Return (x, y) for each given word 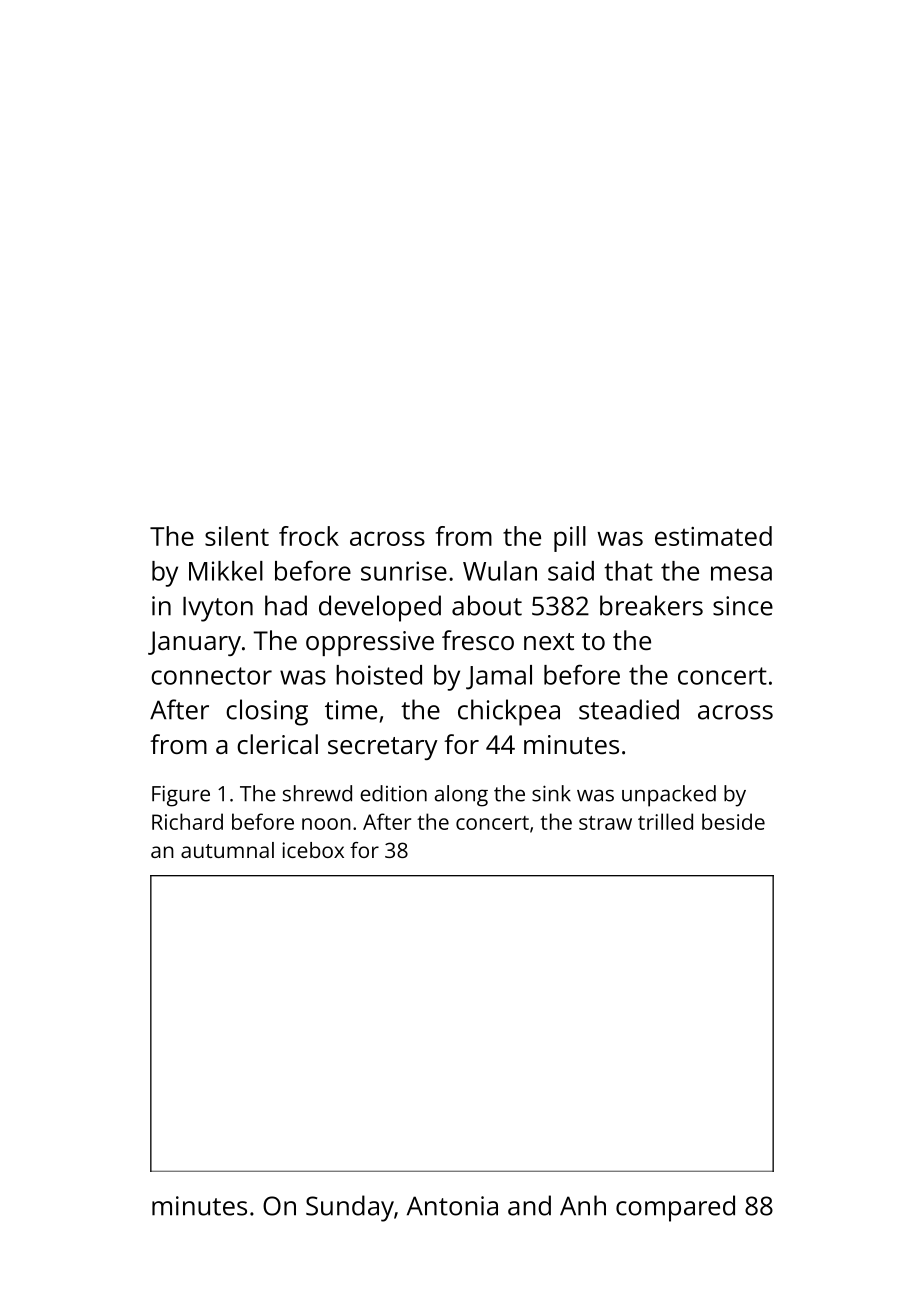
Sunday (350, 1208)
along (461, 796)
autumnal (227, 850)
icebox (313, 850)
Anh (583, 1205)
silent (237, 536)
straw (605, 823)
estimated (713, 536)
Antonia (452, 1206)
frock (309, 536)
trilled (665, 821)
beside (733, 821)
